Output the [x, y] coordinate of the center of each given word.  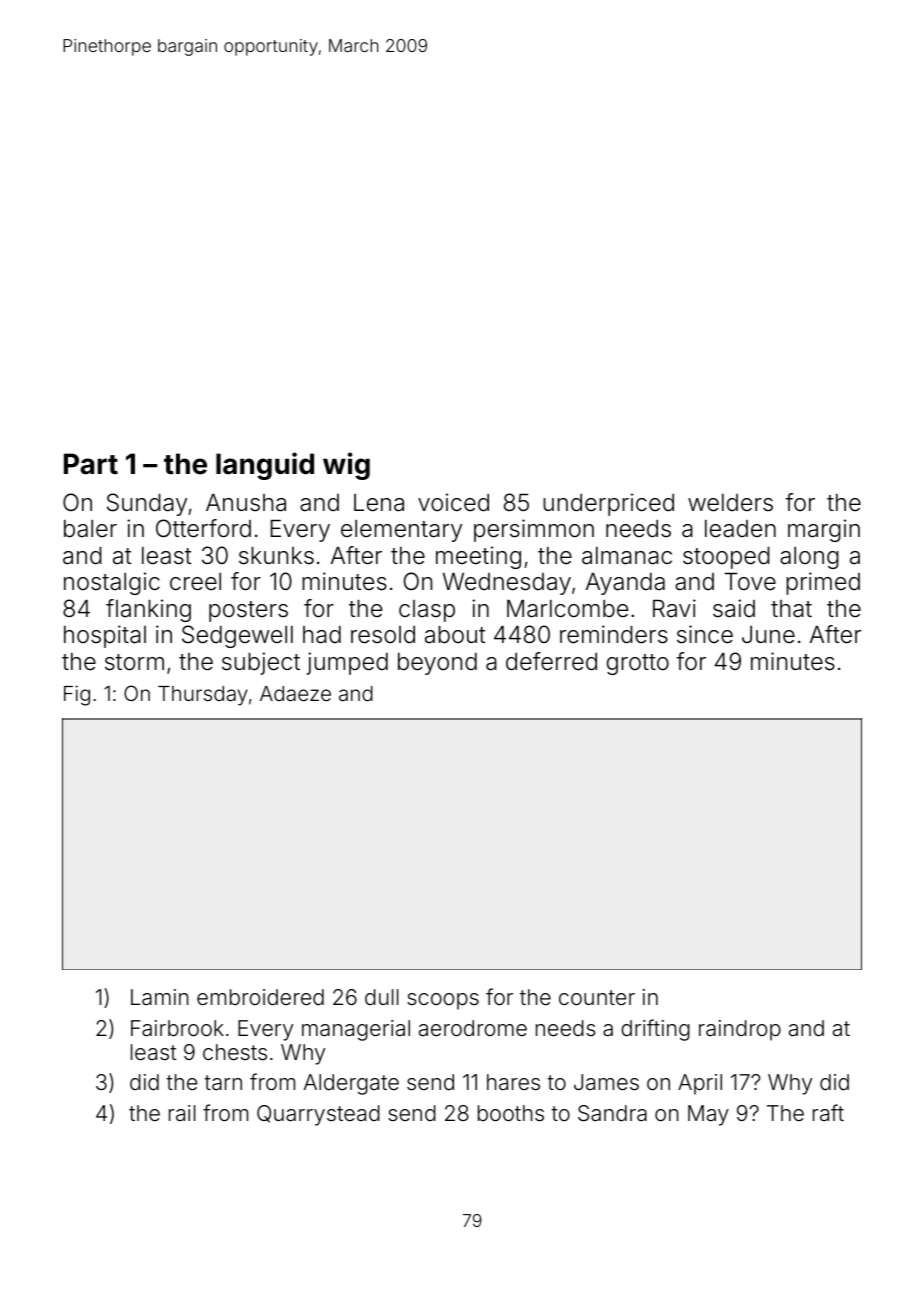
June [768, 635]
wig [346, 466]
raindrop [740, 1030]
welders [730, 503]
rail [182, 1113]
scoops [443, 1001]
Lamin [160, 997]
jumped [347, 663]
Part [91, 464]
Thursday [203, 696]
